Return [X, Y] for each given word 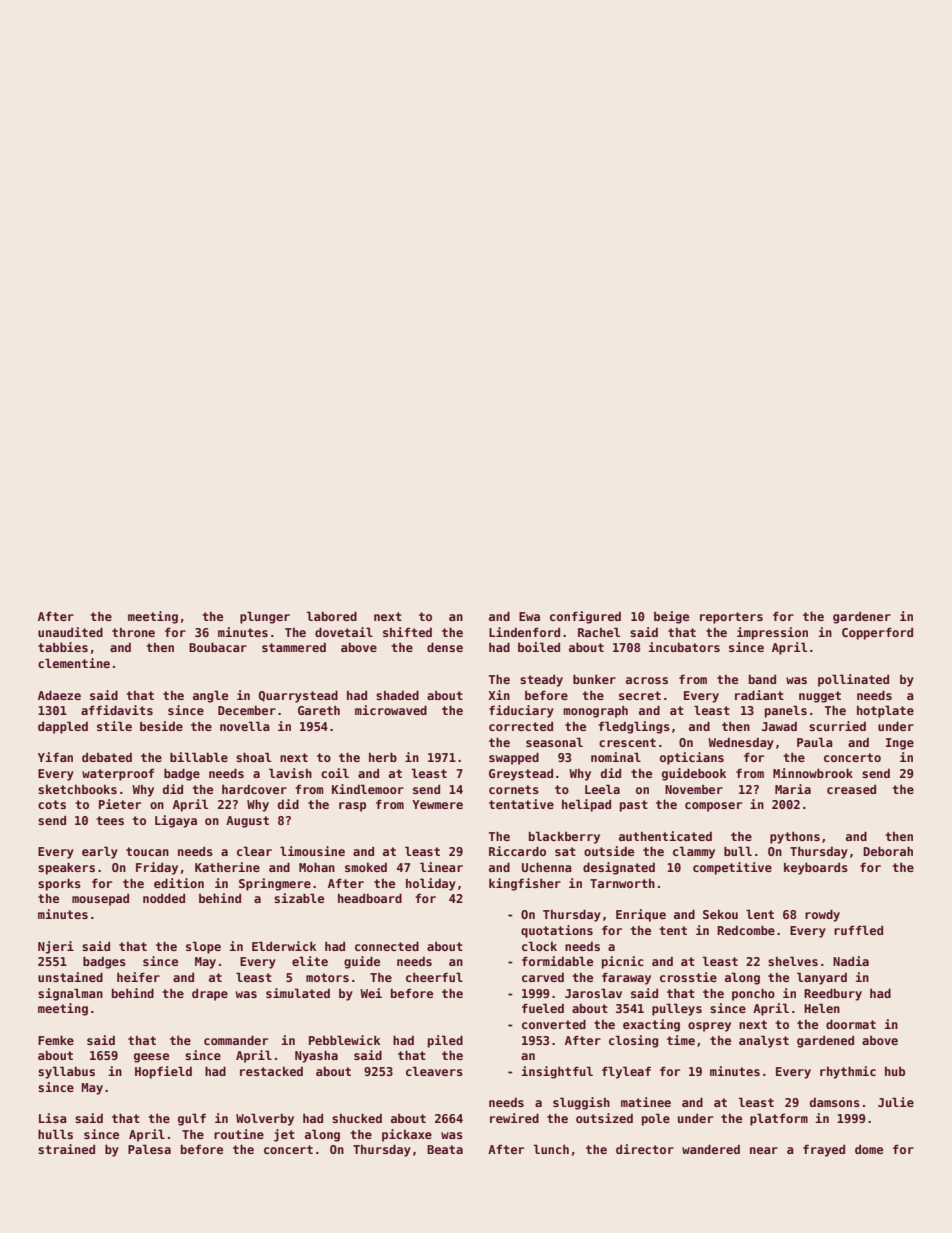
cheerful [434, 977]
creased [851, 789]
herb [383, 757]
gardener [862, 618]
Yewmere [437, 804]
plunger [265, 617]
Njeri [56, 947]
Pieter [120, 804]
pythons [795, 838]
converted [554, 1024]
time [681, 1040]
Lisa [53, 1118]
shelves [793, 961]
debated [107, 757]
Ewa [529, 616]
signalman [70, 994]
